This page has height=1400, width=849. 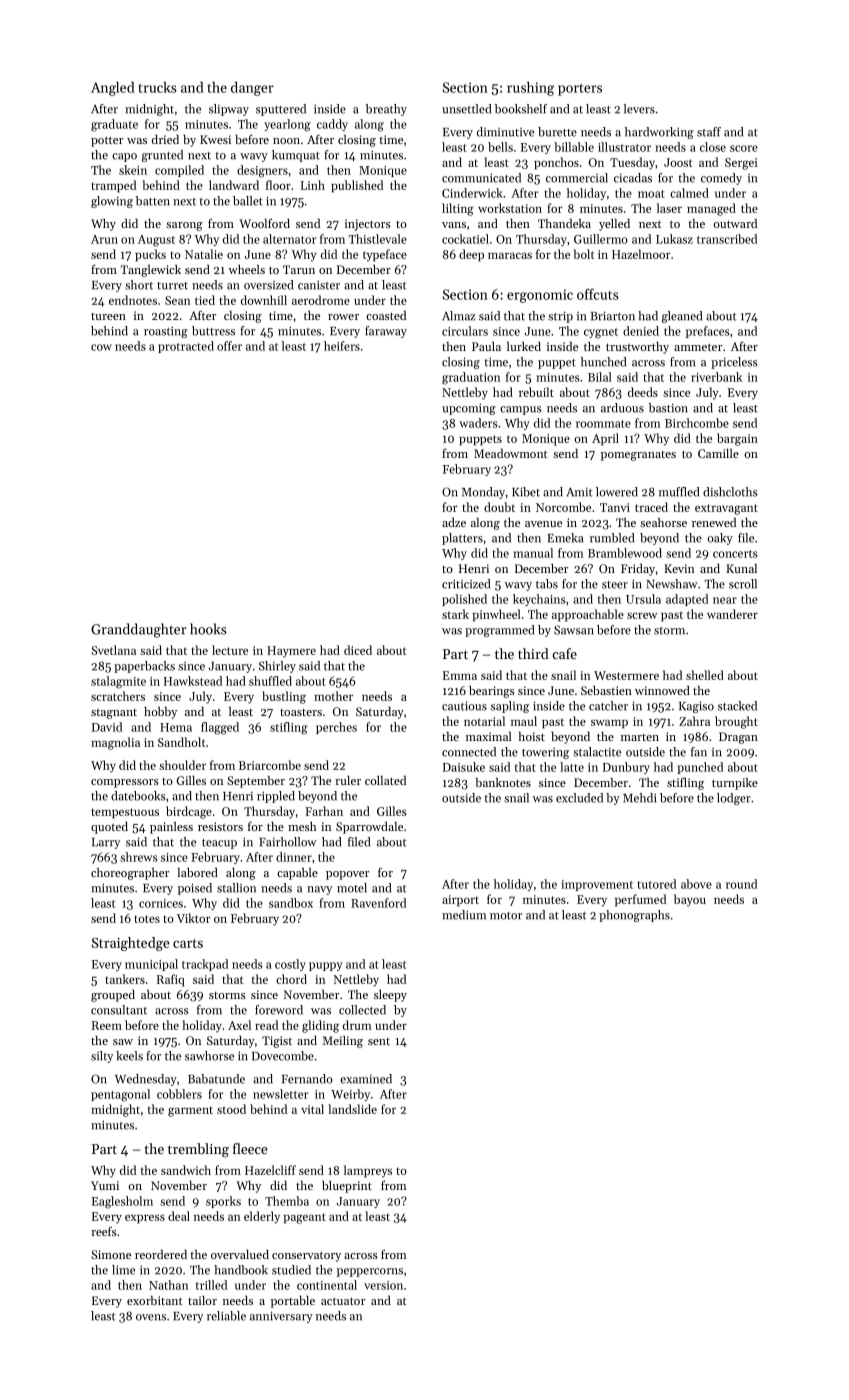 I want to click on trucks, so click(x=158, y=87).
